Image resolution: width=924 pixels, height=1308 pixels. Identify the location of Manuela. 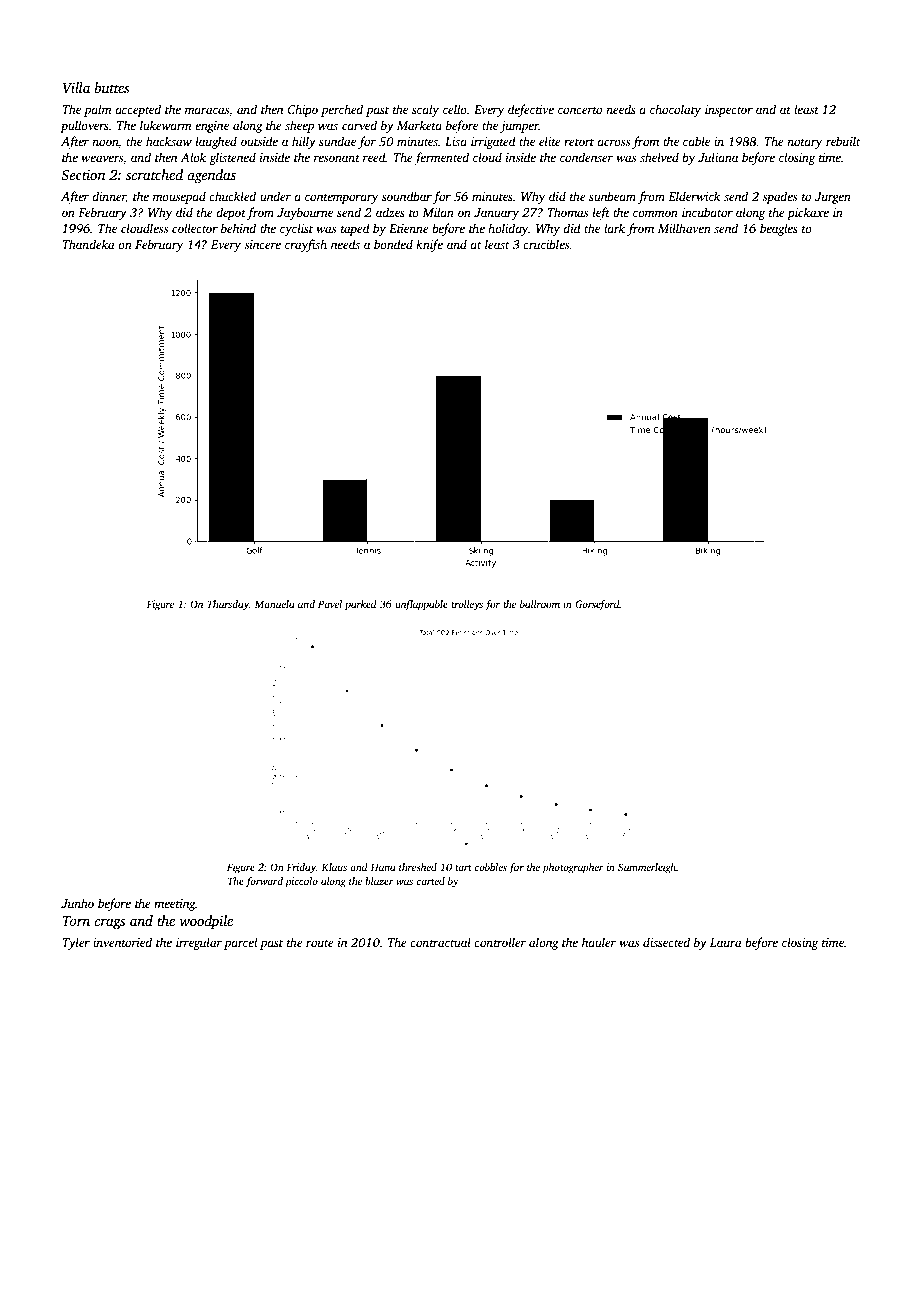
(274, 604).
